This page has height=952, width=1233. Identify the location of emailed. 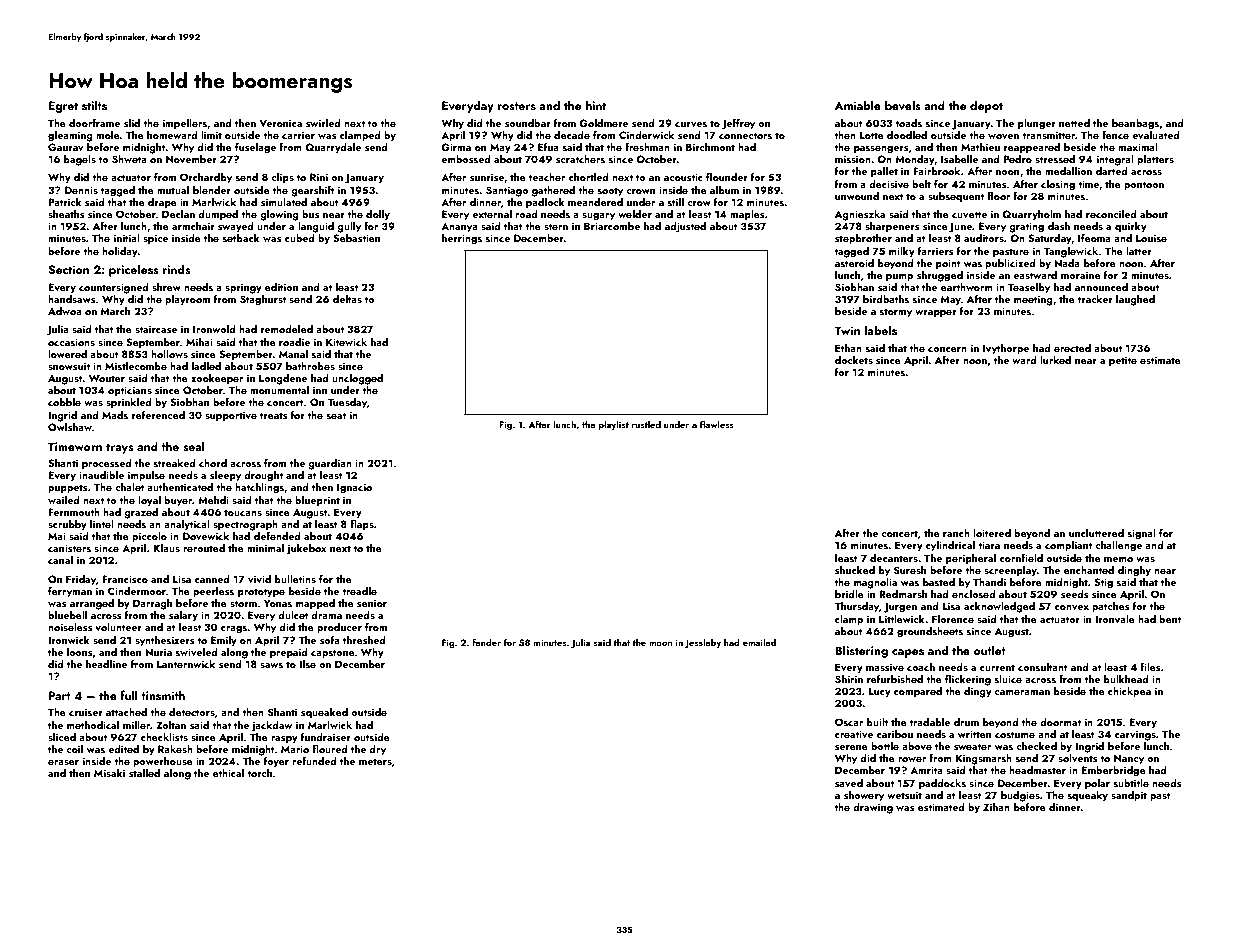
(759, 642).
